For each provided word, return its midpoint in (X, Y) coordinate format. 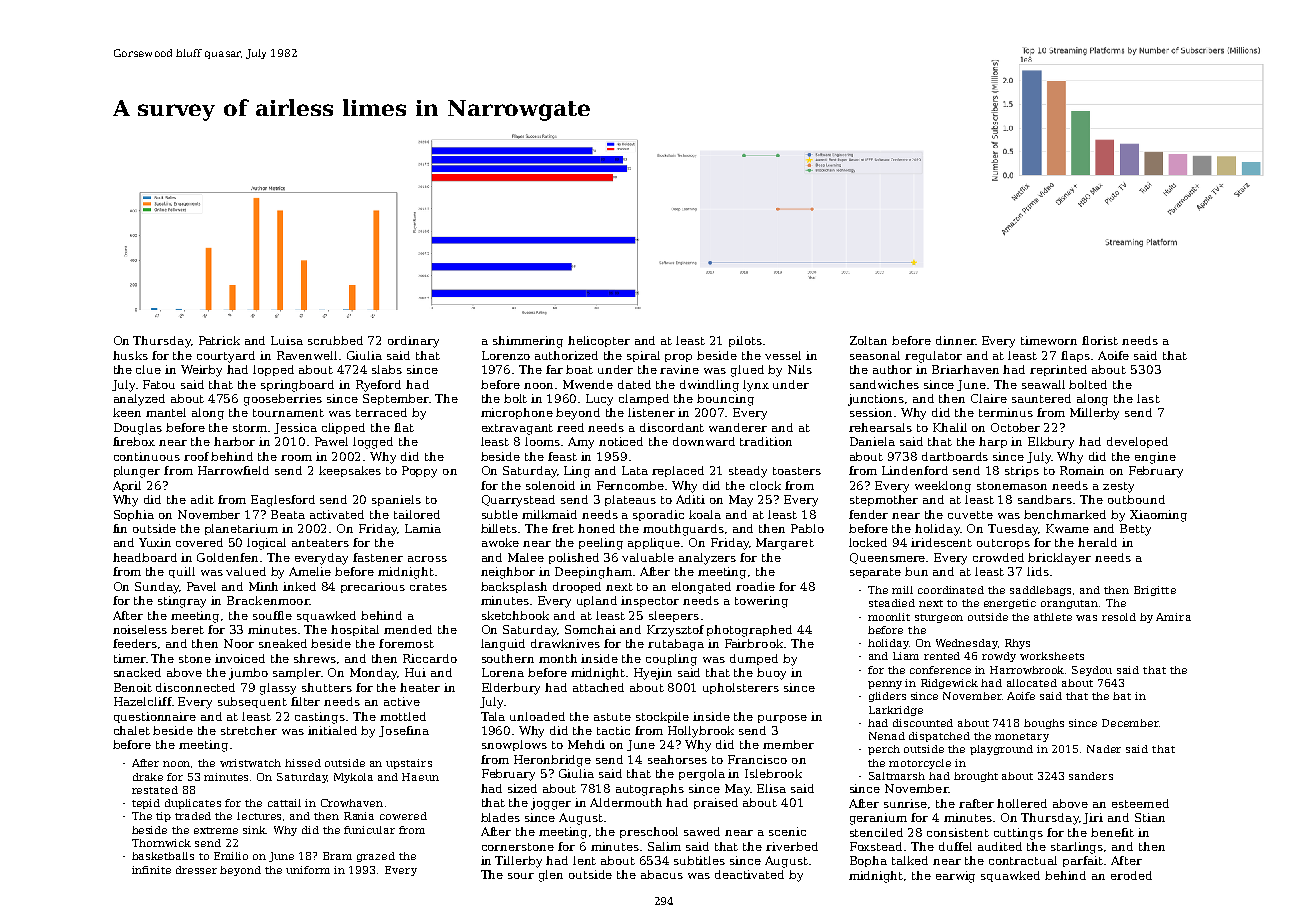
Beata (288, 514)
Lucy (599, 400)
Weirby (201, 371)
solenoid (550, 485)
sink (255, 830)
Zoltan (868, 340)
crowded (998, 557)
